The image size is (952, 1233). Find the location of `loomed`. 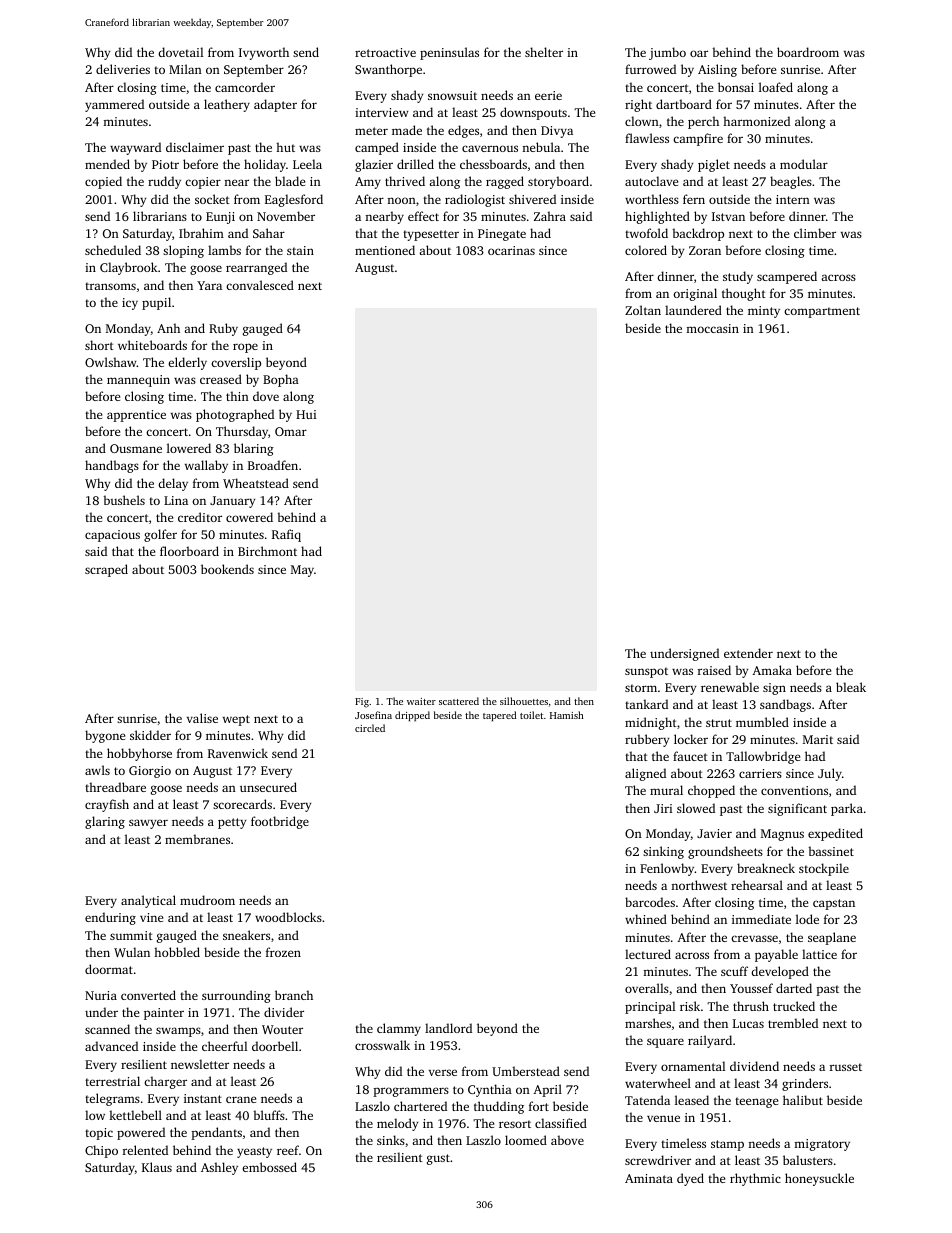

loomed is located at coordinates (526, 1140).
